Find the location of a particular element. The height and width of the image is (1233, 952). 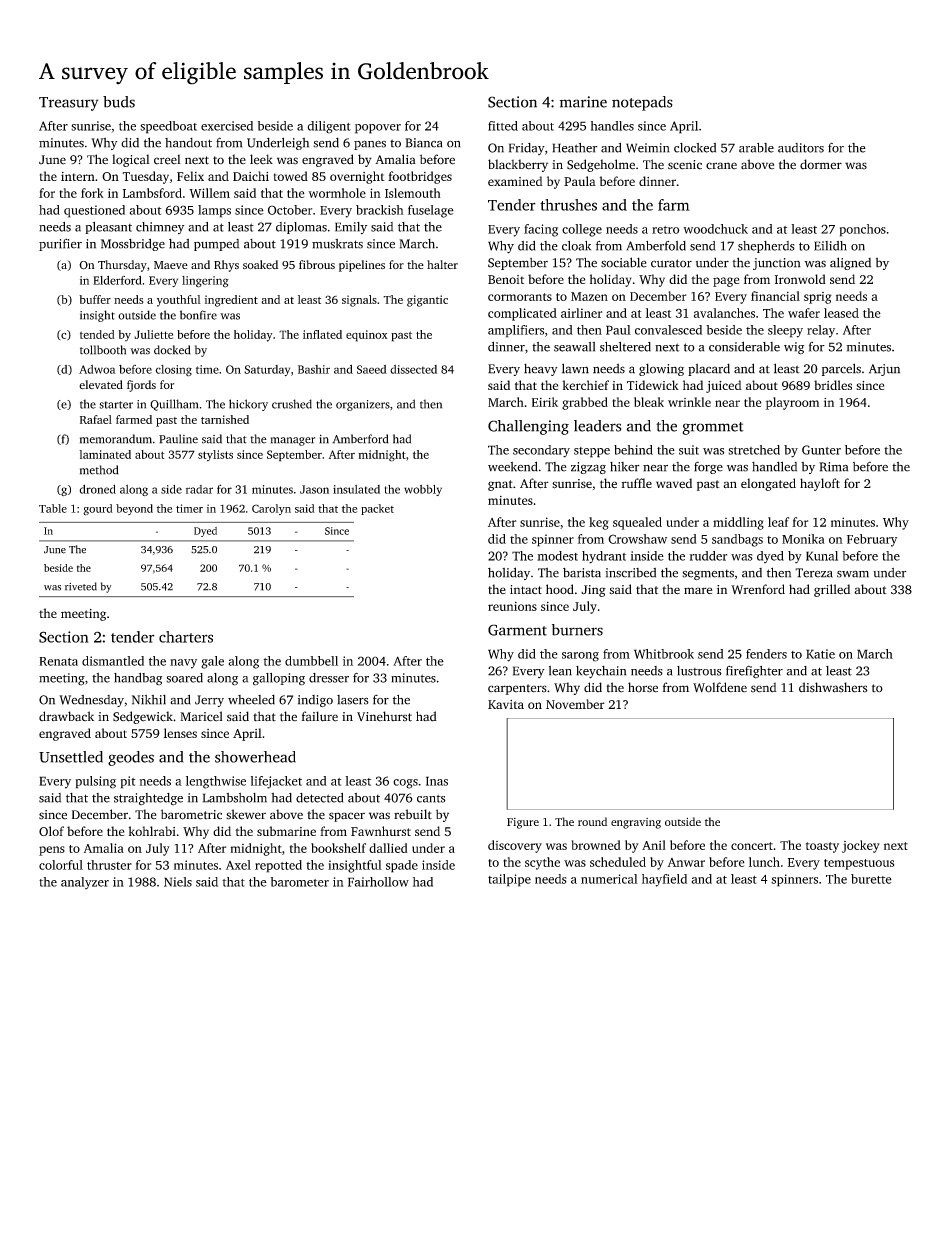

straightedge is located at coordinates (148, 799).
